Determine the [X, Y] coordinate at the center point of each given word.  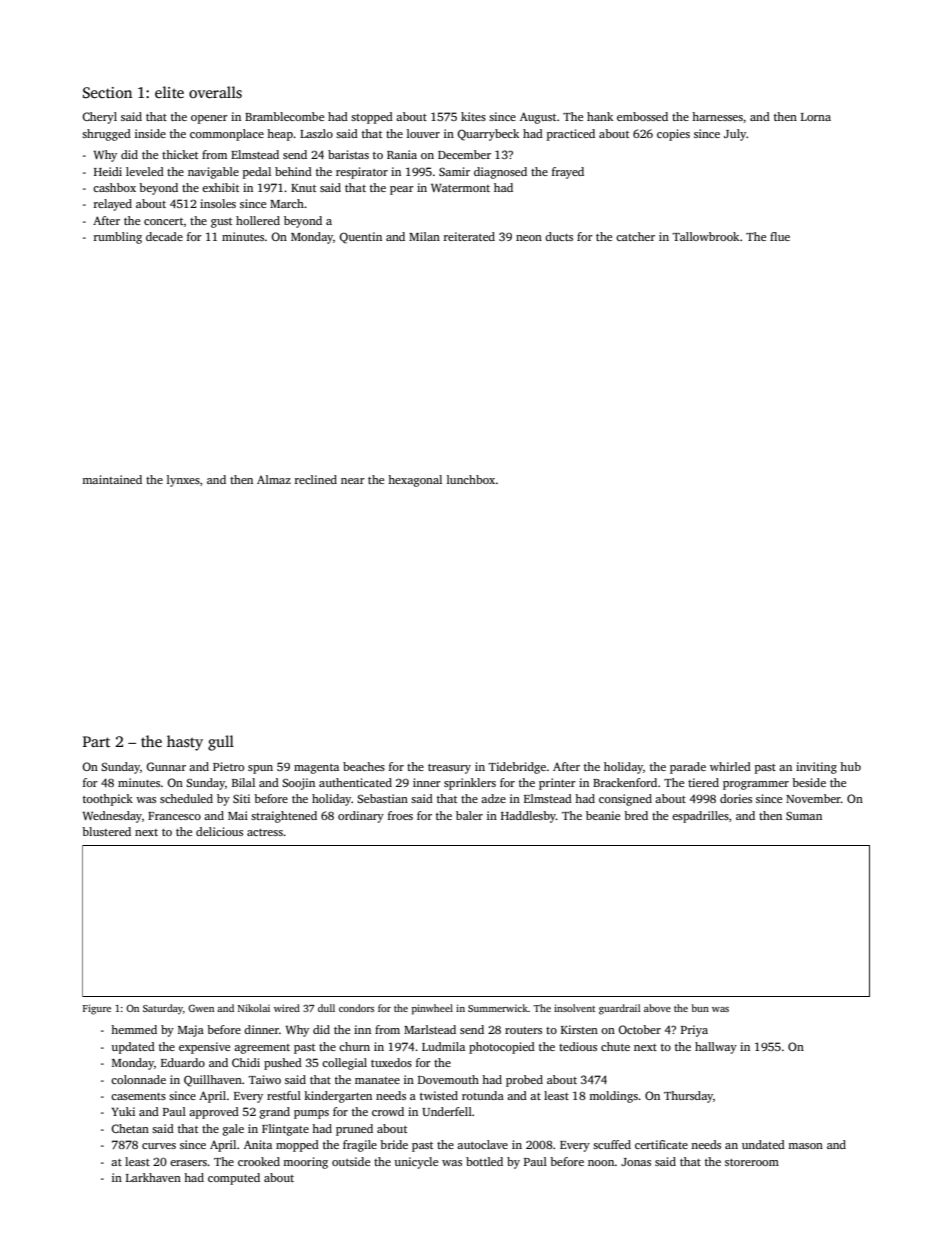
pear [402, 190]
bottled [484, 1161]
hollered [258, 220]
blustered [106, 831]
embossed [642, 116]
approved [214, 1113]
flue [780, 236]
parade [688, 768]
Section [107, 93]
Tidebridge [517, 768]
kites [473, 116]
